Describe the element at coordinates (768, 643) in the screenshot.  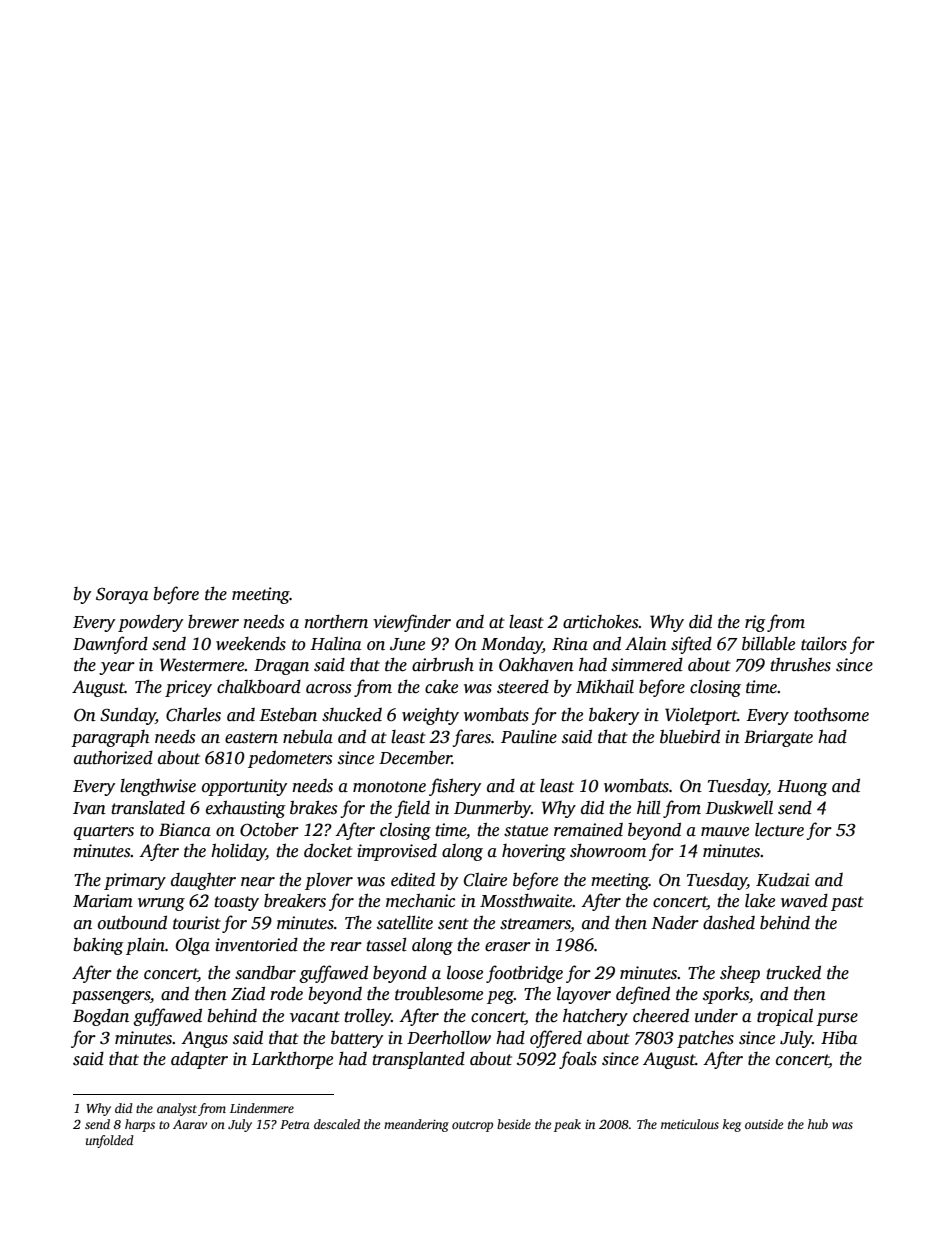
I see `billable` at that location.
